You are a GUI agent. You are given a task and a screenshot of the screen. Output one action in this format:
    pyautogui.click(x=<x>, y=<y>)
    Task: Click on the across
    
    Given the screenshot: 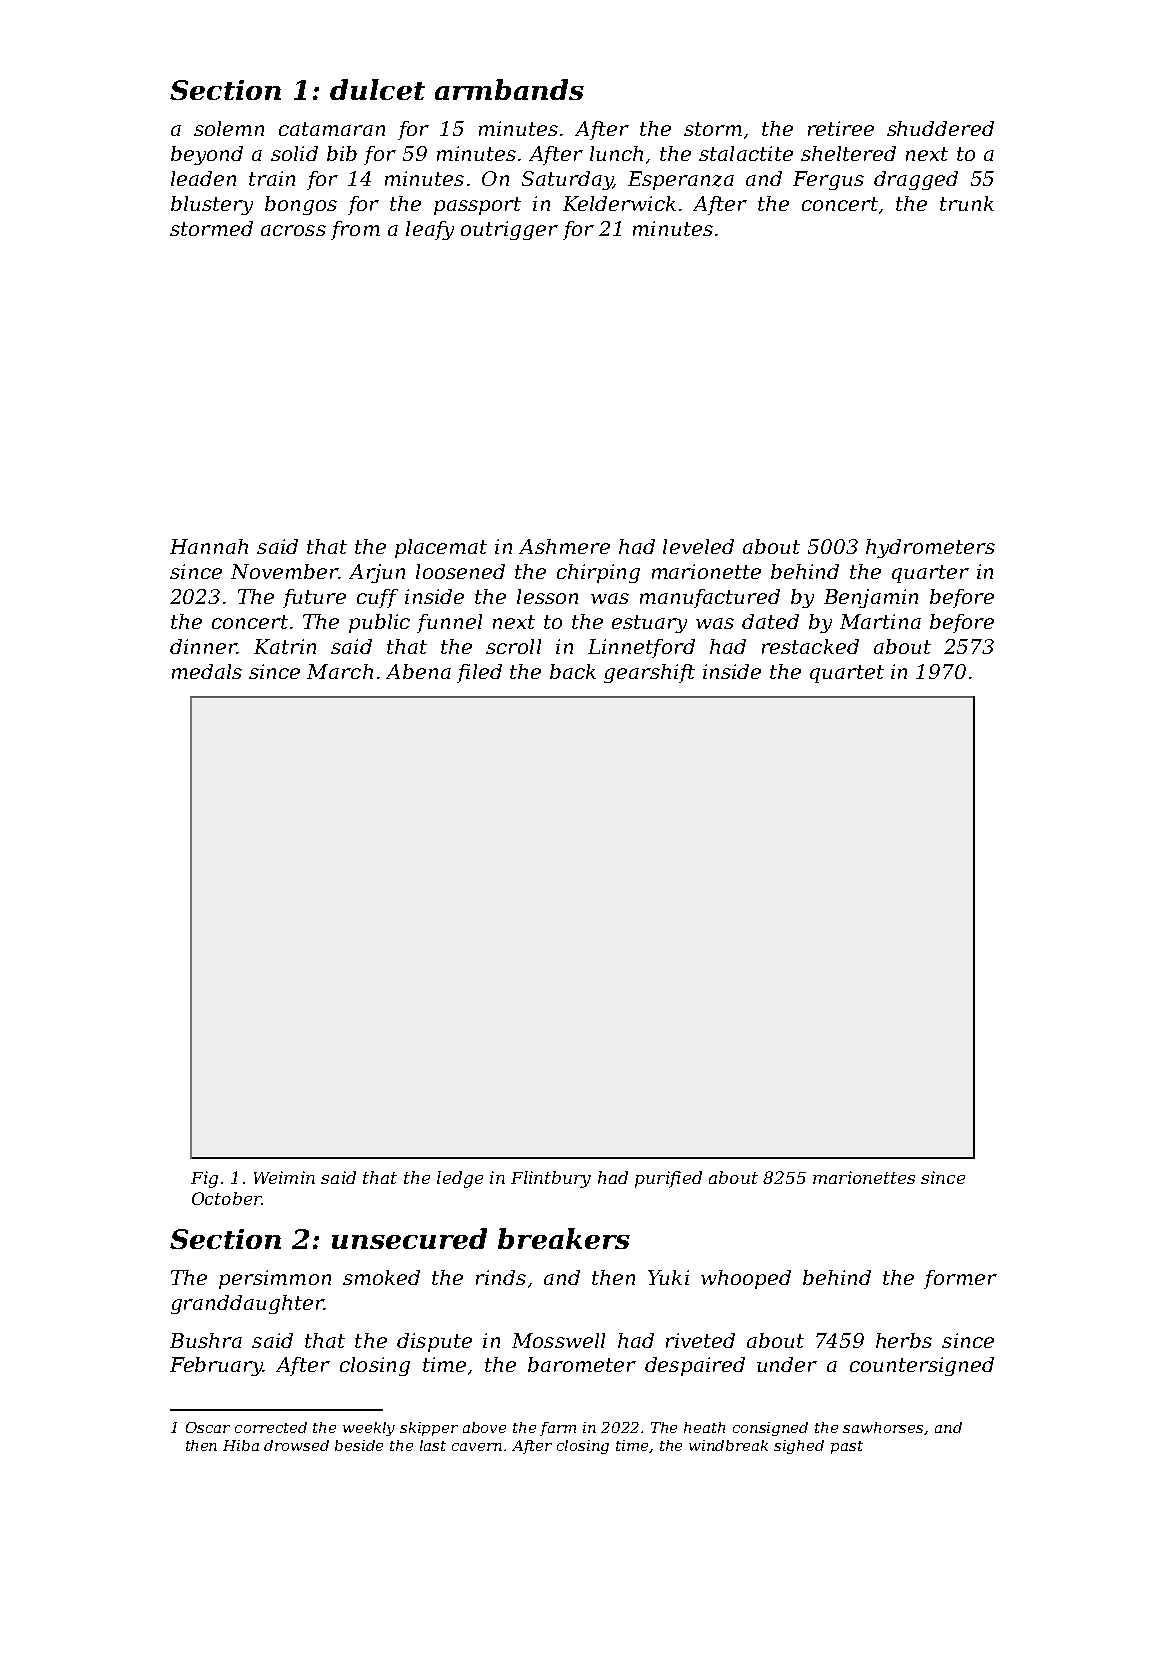 What is the action you would take?
    pyautogui.click(x=293, y=230)
